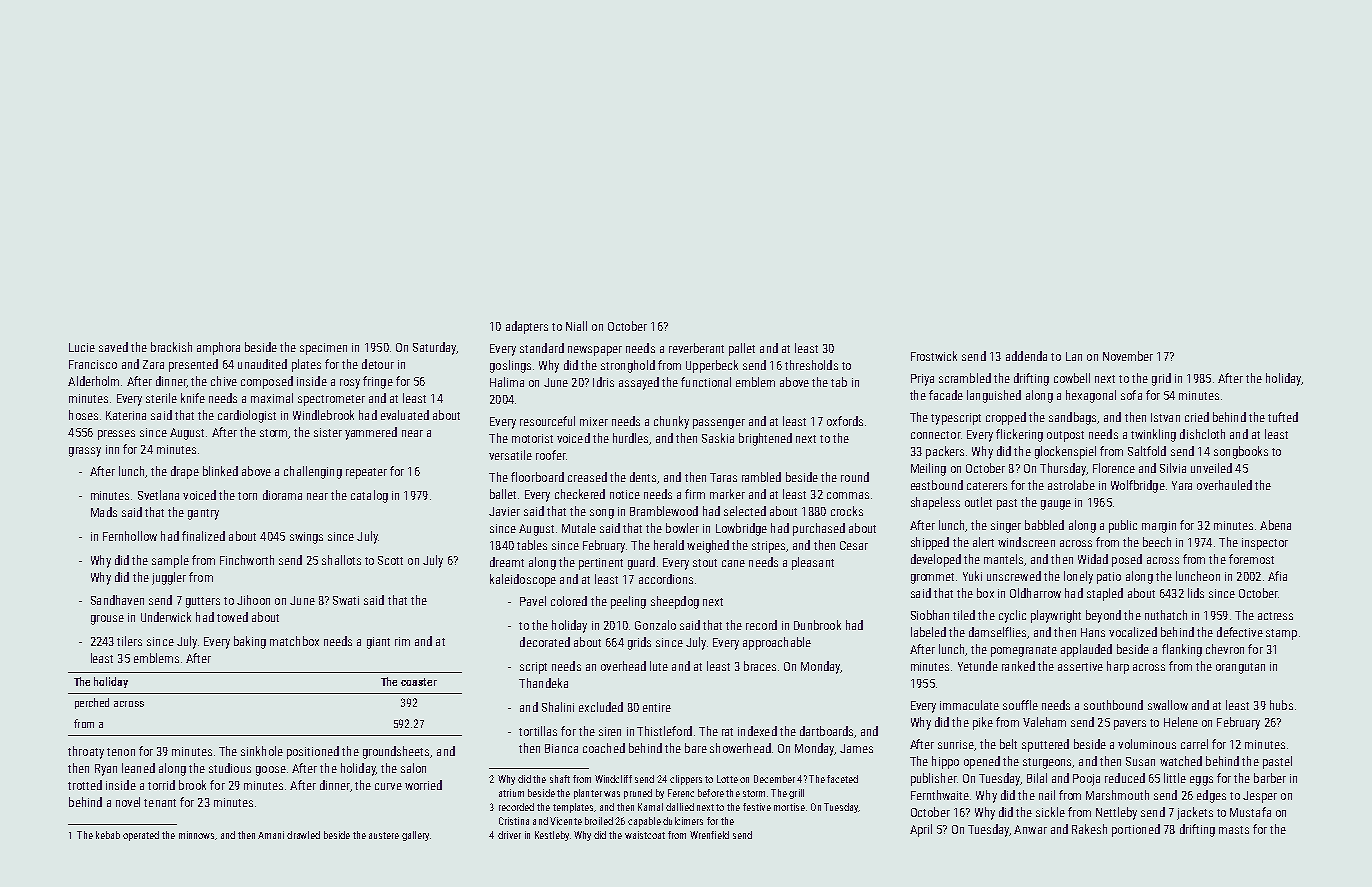 This image has width=1372, height=887. What do you see at coordinates (405, 415) in the image?
I see `evaluated` at bounding box center [405, 415].
